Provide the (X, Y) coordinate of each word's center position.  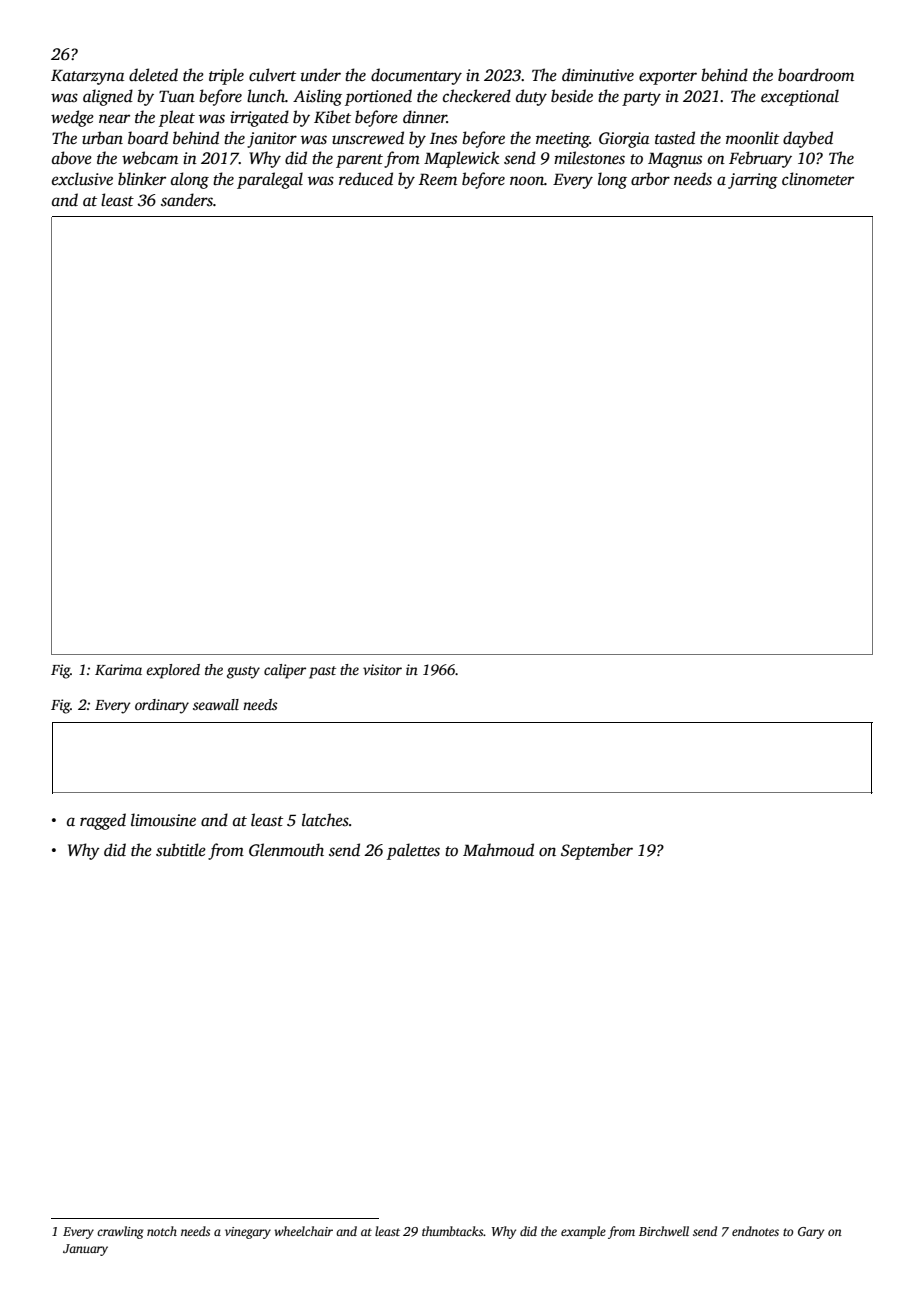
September (597, 851)
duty (531, 97)
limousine (163, 820)
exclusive (82, 179)
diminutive (598, 75)
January (85, 1250)
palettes (413, 851)
